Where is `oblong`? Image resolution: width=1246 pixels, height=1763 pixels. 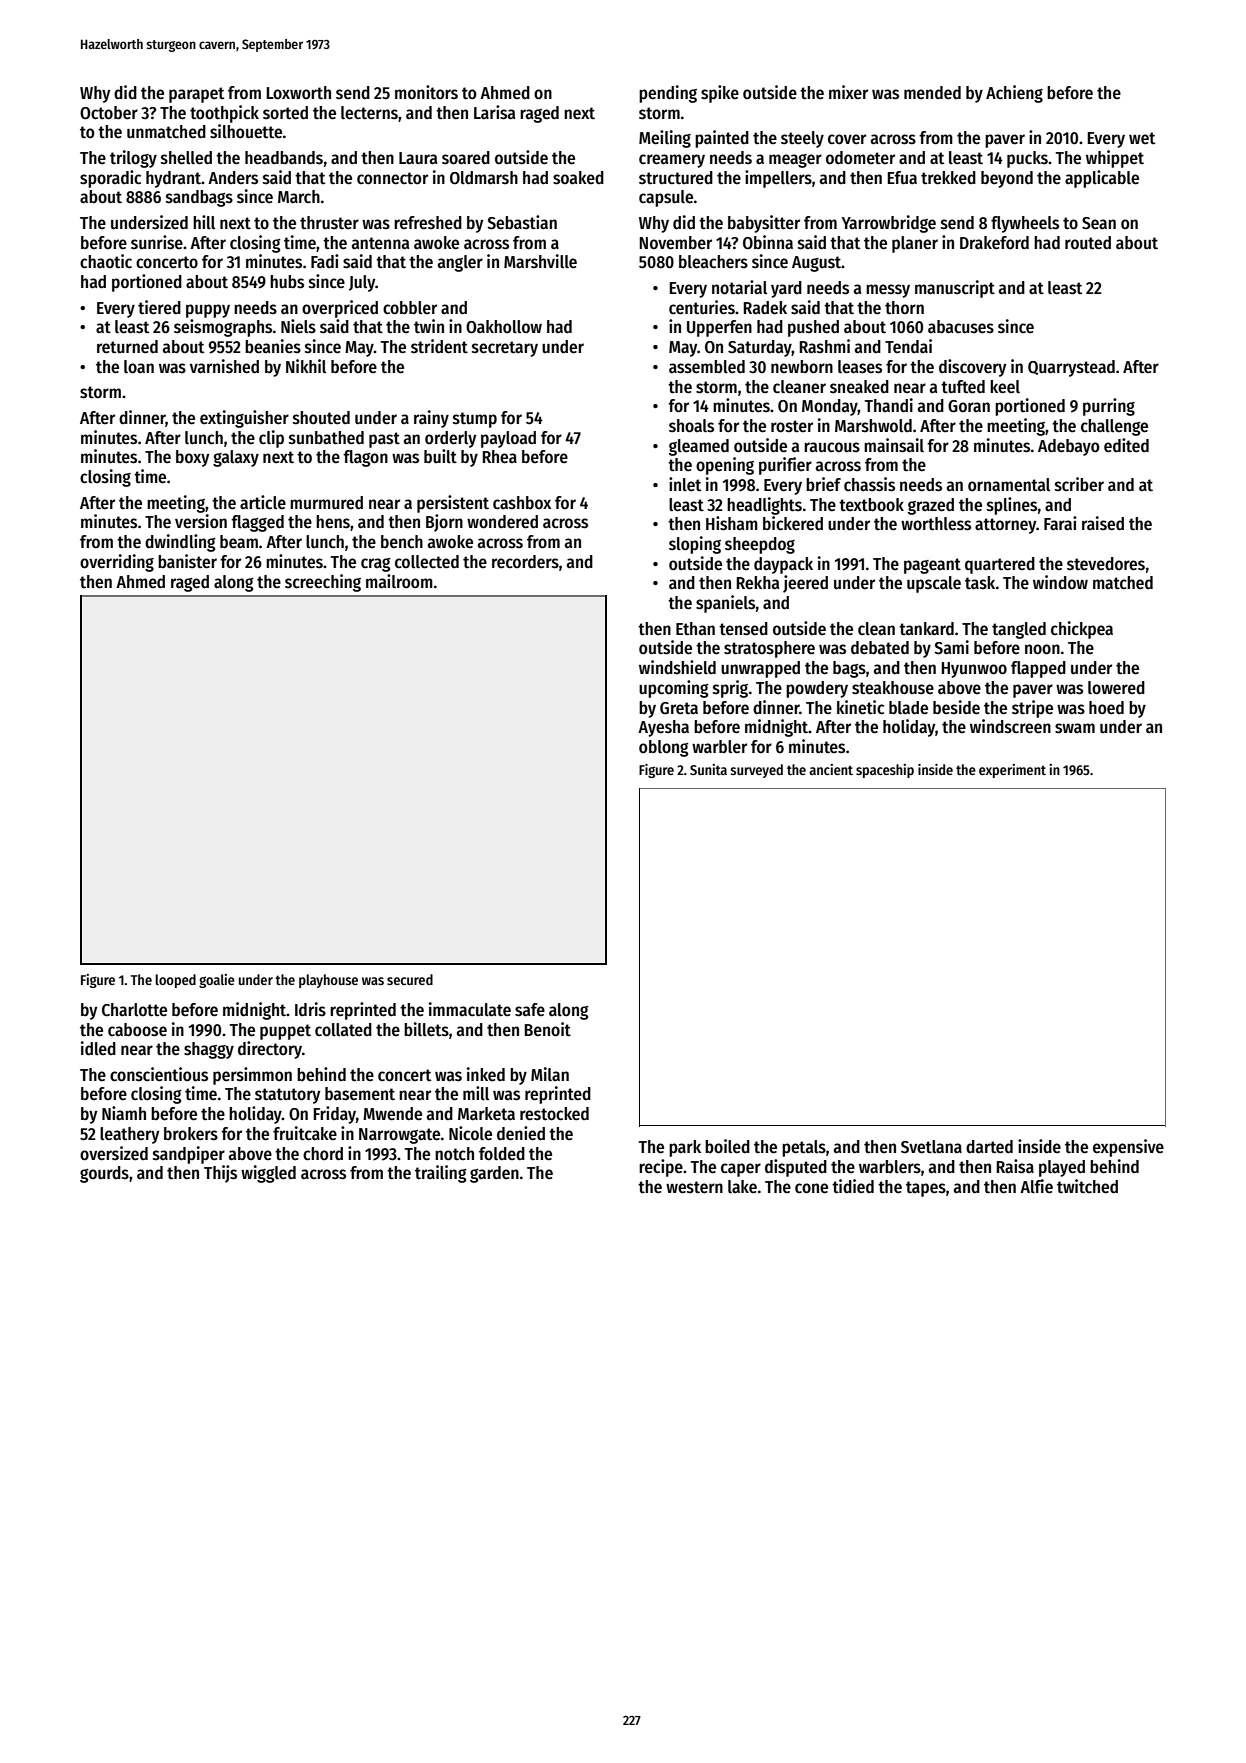 oblong is located at coordinates (664, 748).
